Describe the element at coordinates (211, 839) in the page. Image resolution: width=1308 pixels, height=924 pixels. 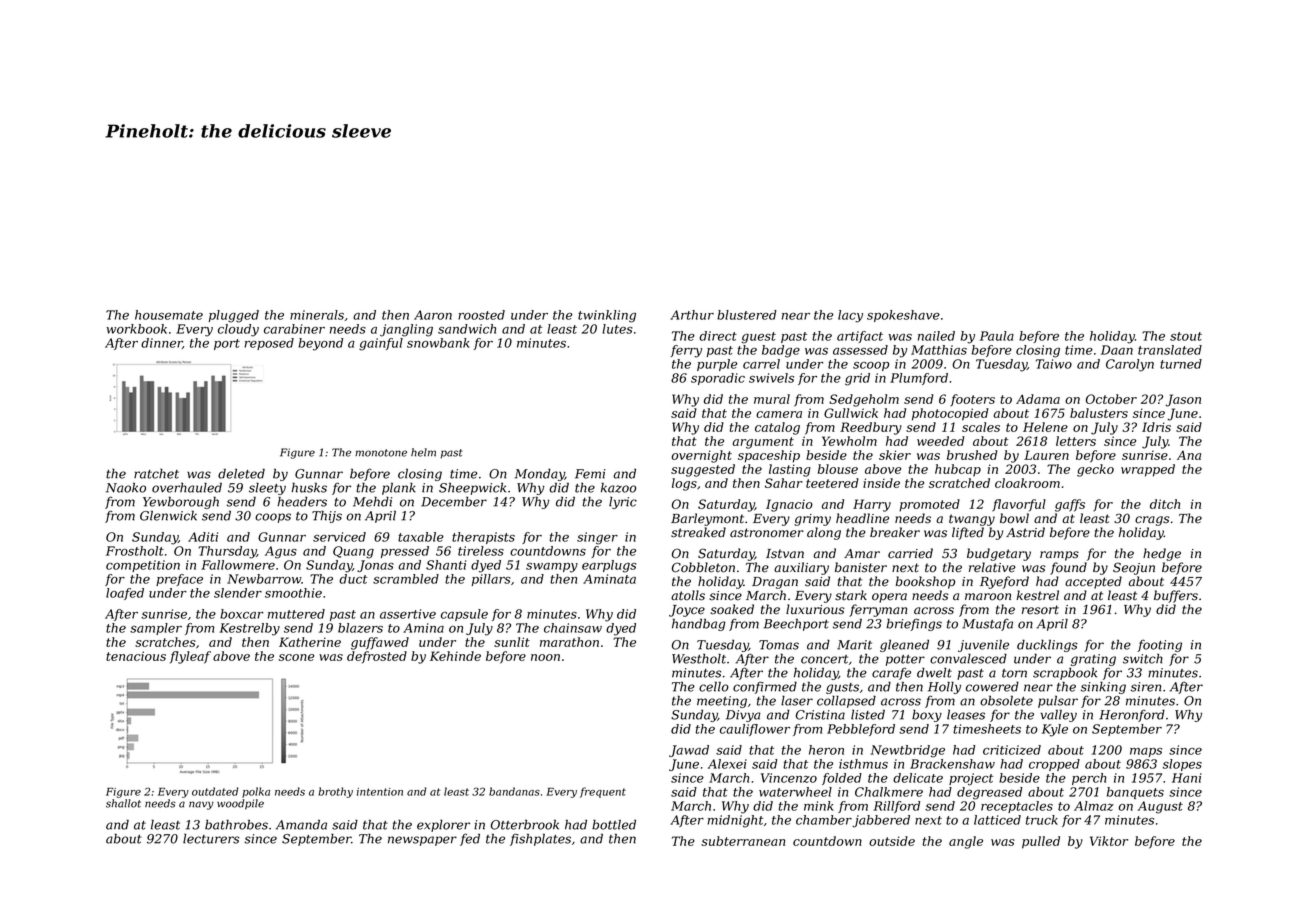
I see `lecturers` at that location.
